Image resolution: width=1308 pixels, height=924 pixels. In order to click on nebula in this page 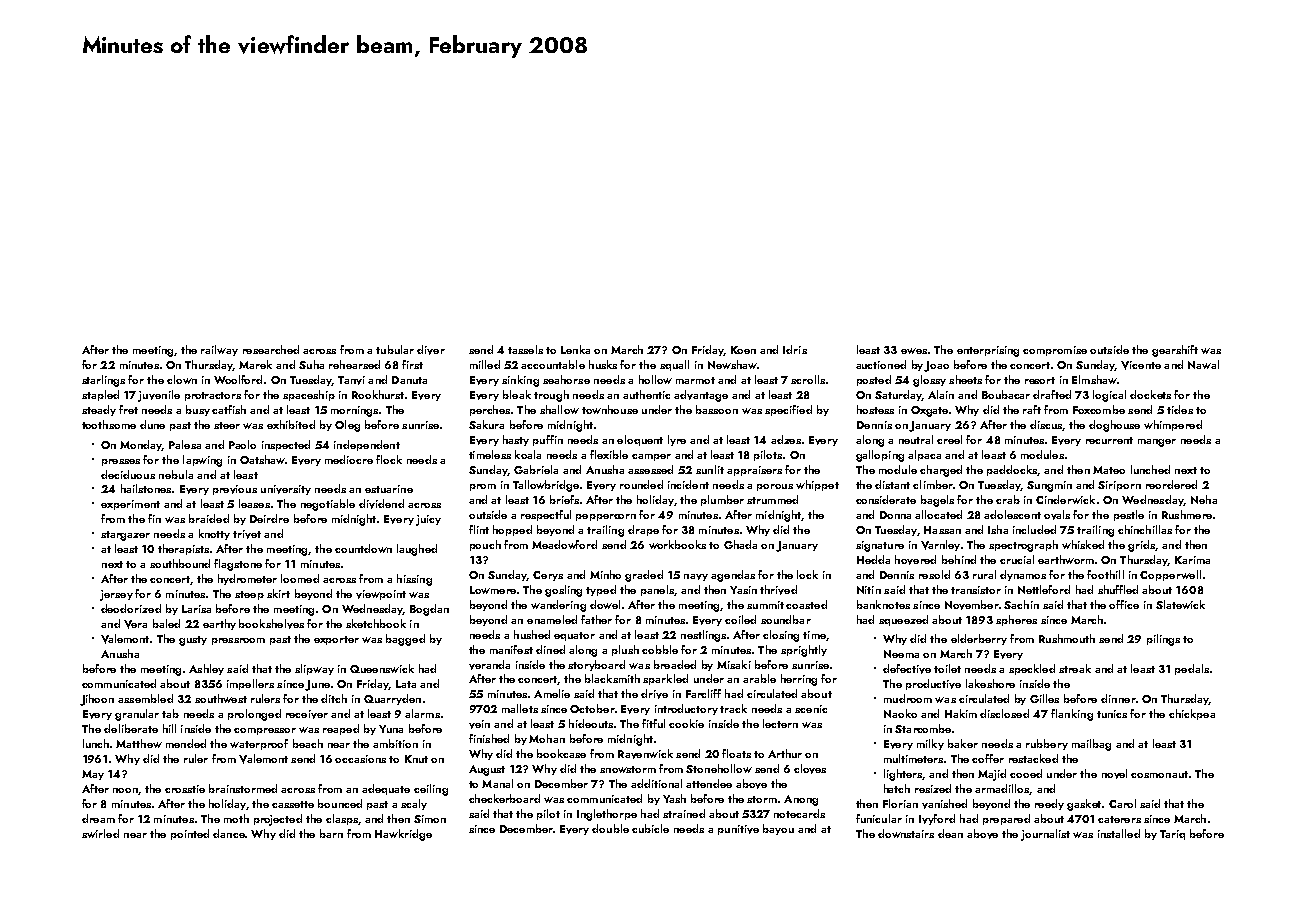, I will do `click(176, 474)`.
